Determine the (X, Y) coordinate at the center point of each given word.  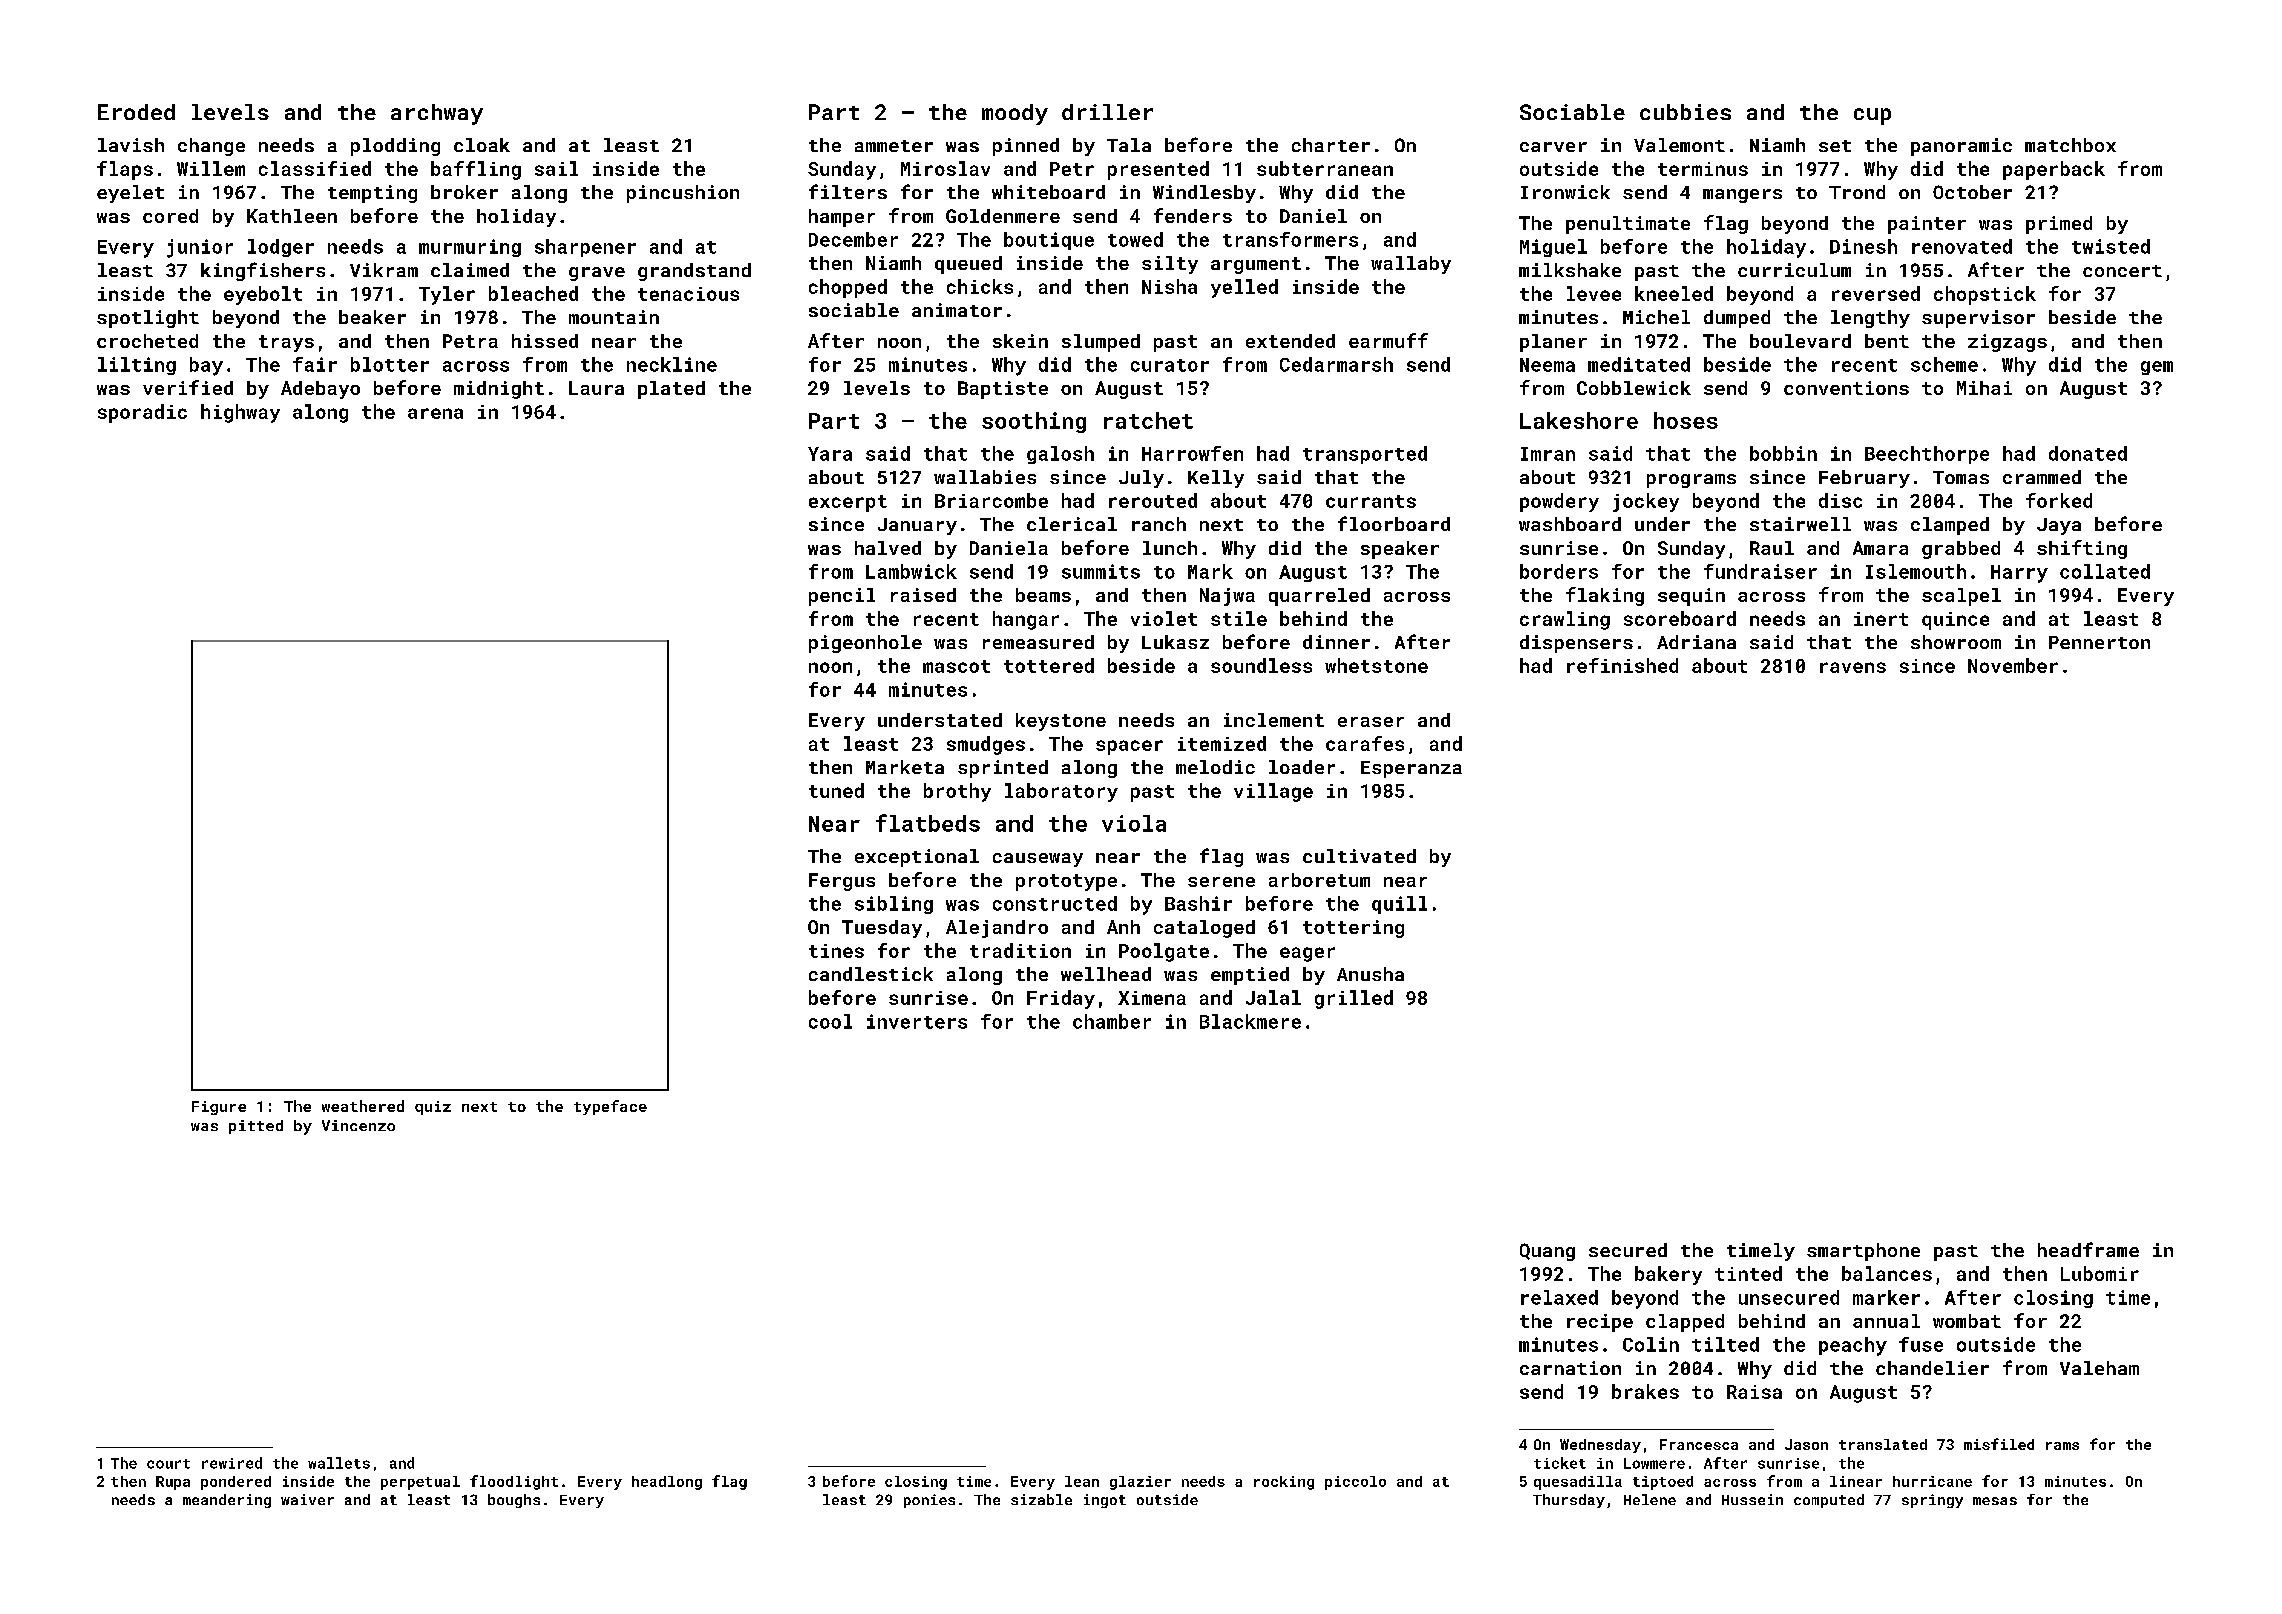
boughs (514, 1501)
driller (1107, 112)
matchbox (2070, 145)
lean (1082, 1481)
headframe (2088, 1249)
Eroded (136, 112)
